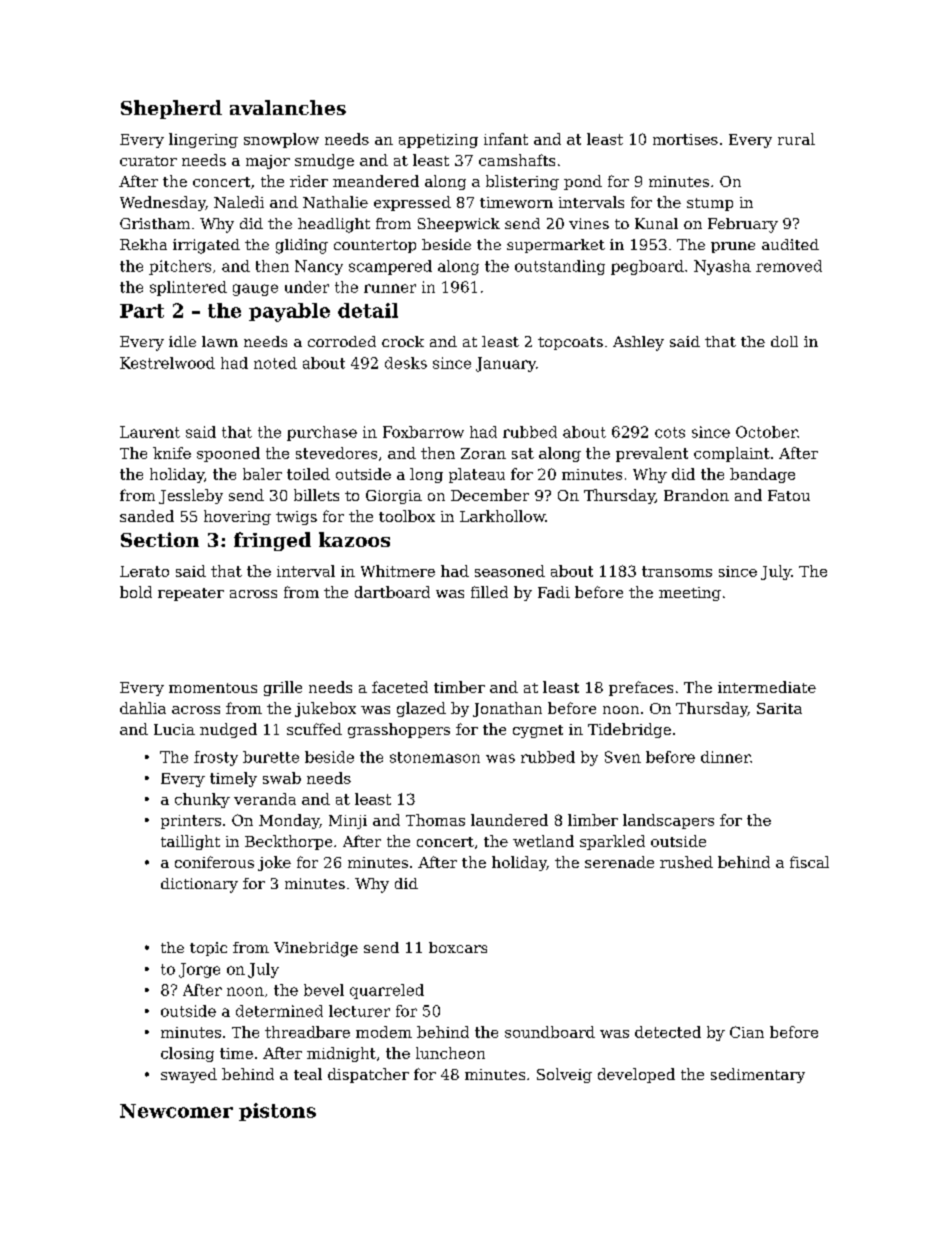  I want to click on prefaces, so click(641, 688).
